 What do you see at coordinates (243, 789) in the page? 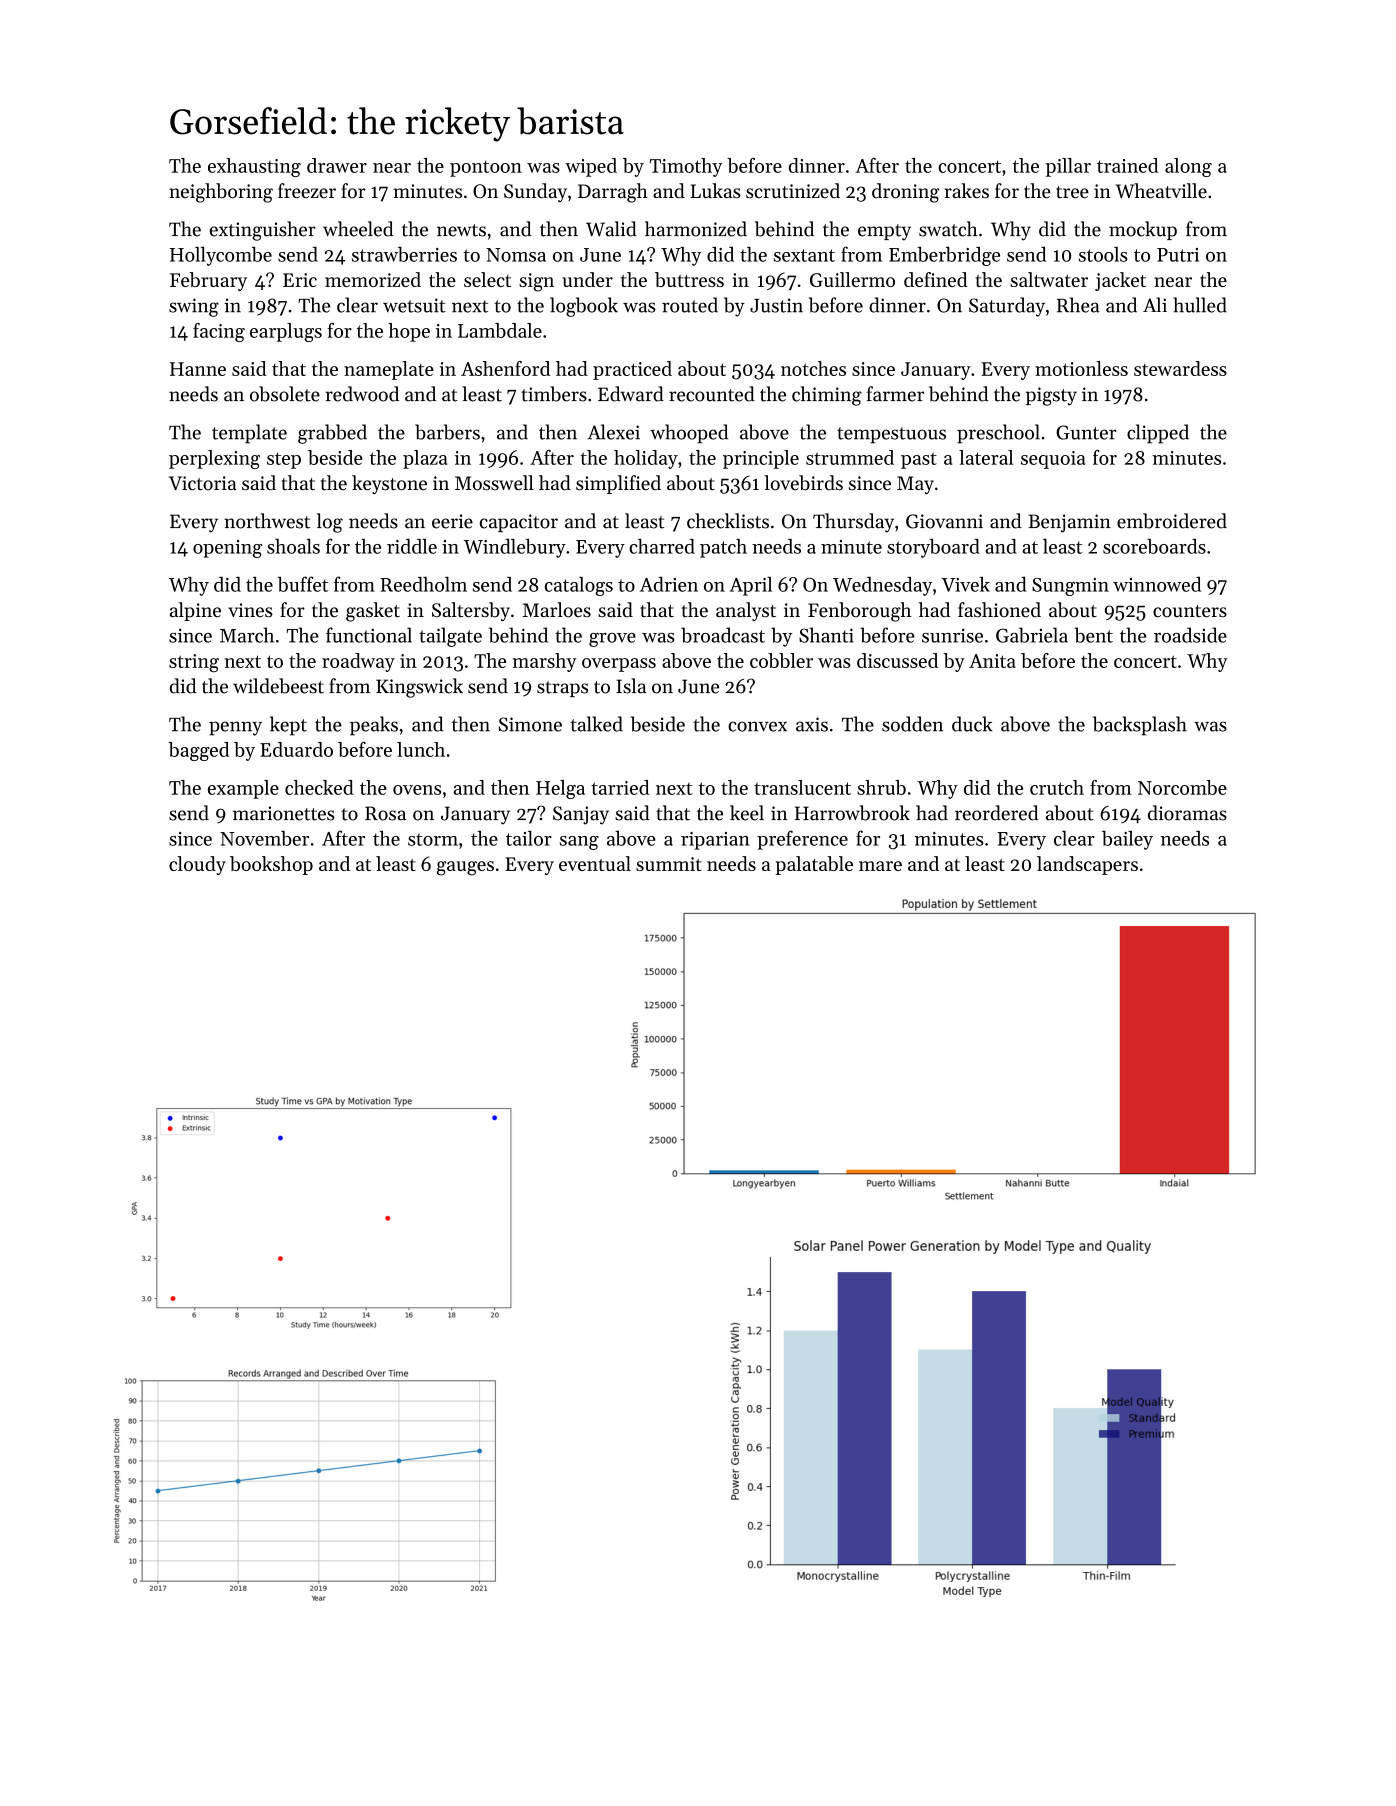
I see `example` at bounding box center [243, 789].
